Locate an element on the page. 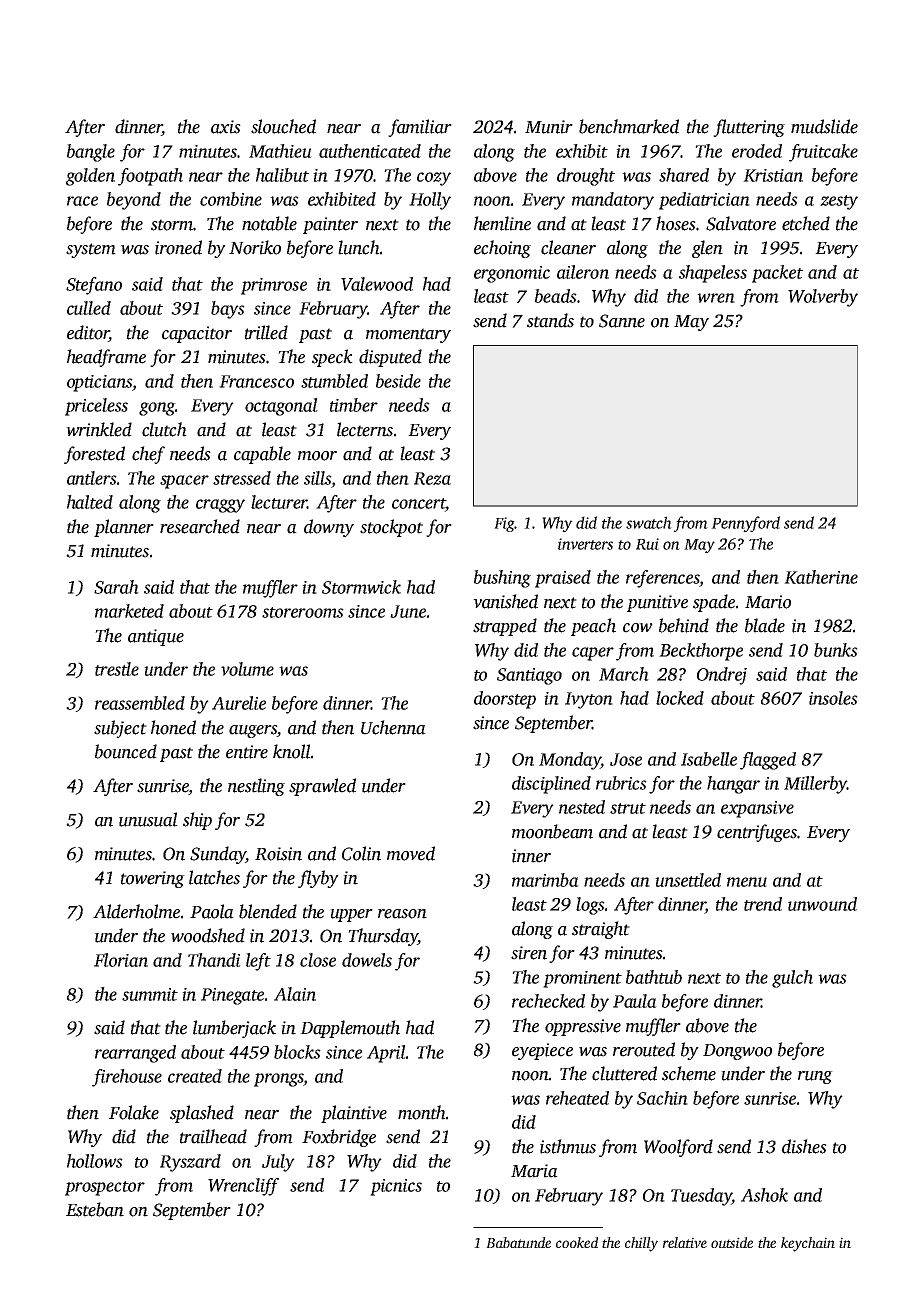 The height and width of the page is (1314, 924). mudslide is located at coordinates (824, 126).
